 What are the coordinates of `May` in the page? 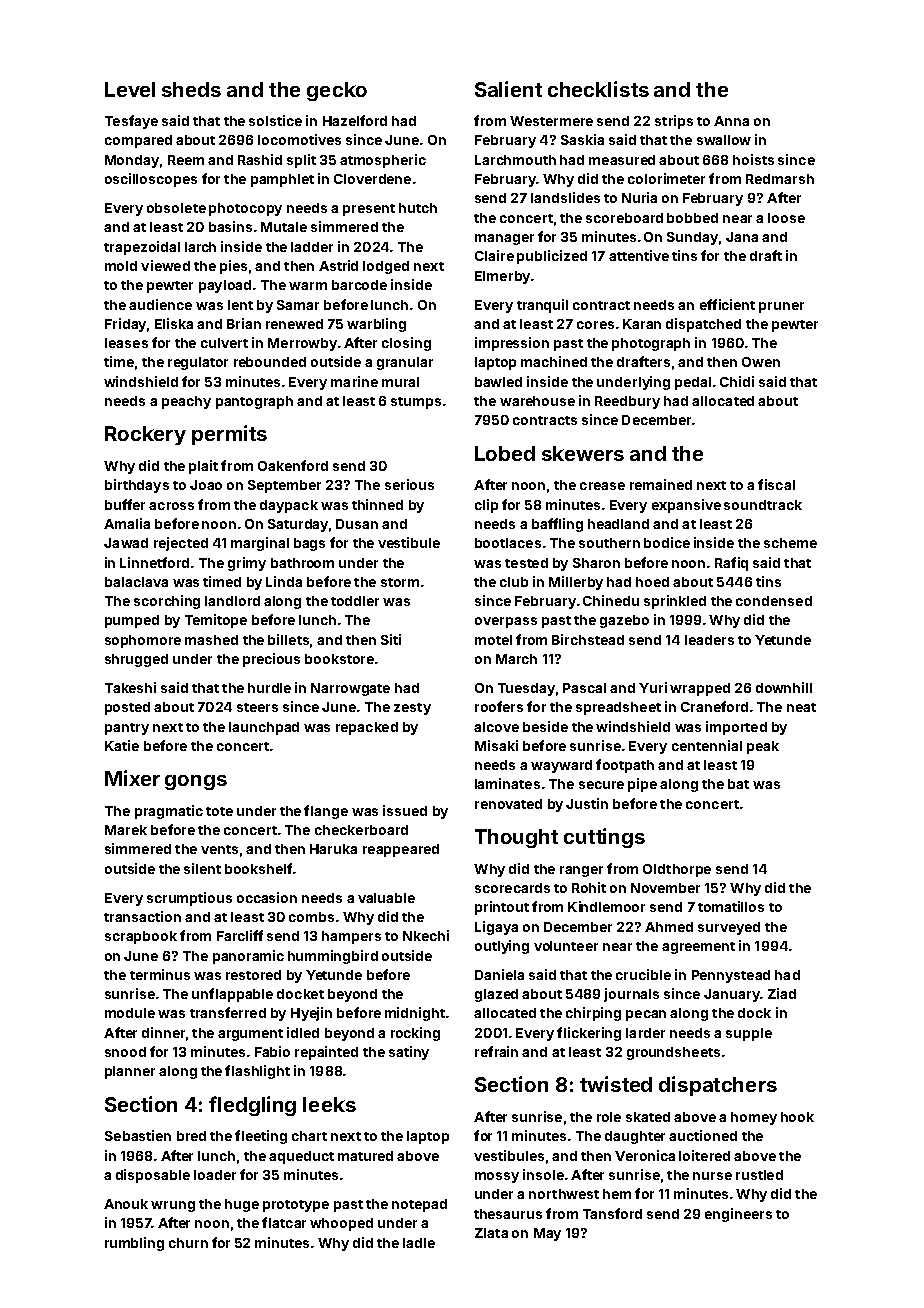 It's located at (547, 1234).
